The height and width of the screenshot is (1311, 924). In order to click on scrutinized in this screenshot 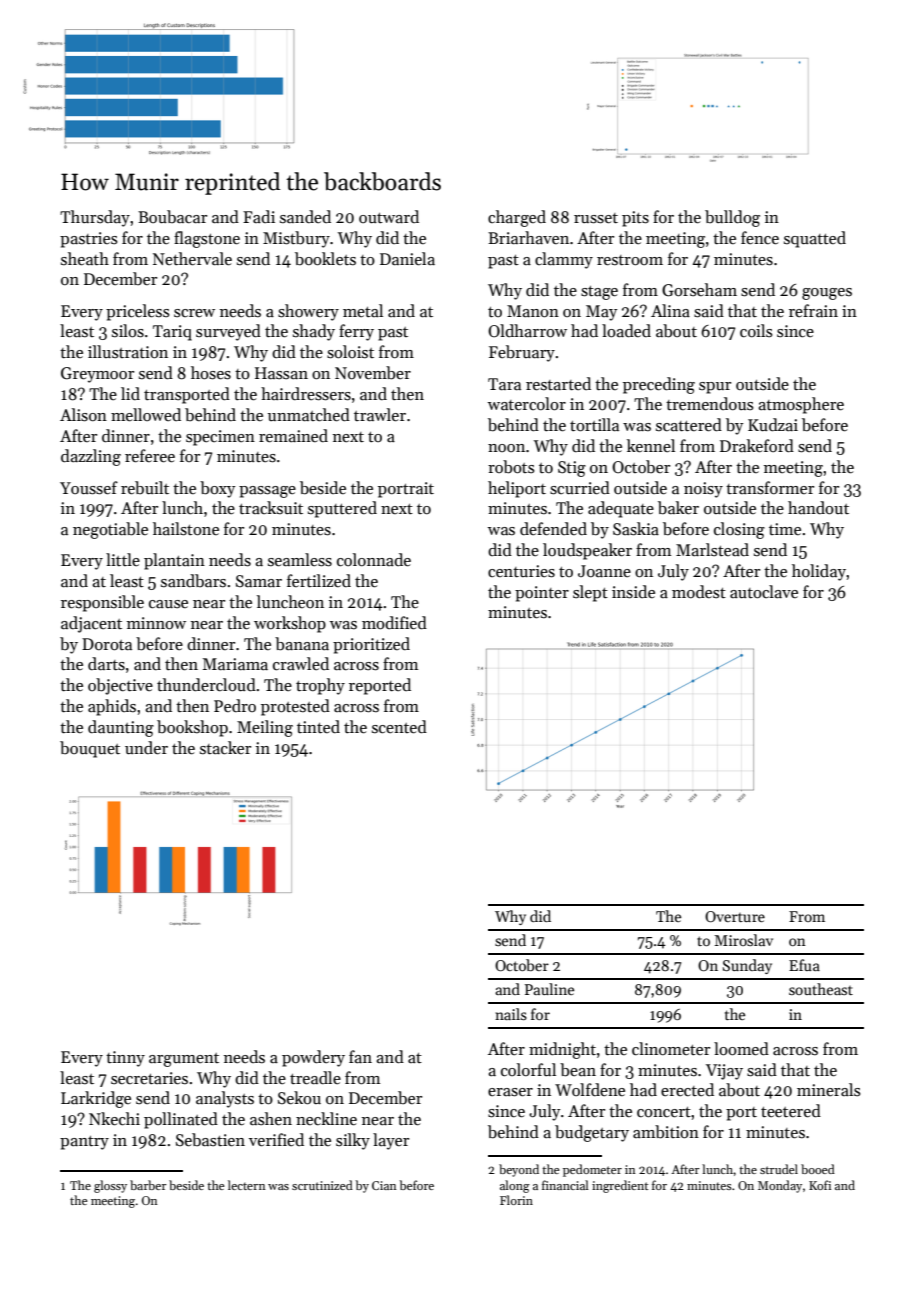, I will do `click(322, 1185)`.
